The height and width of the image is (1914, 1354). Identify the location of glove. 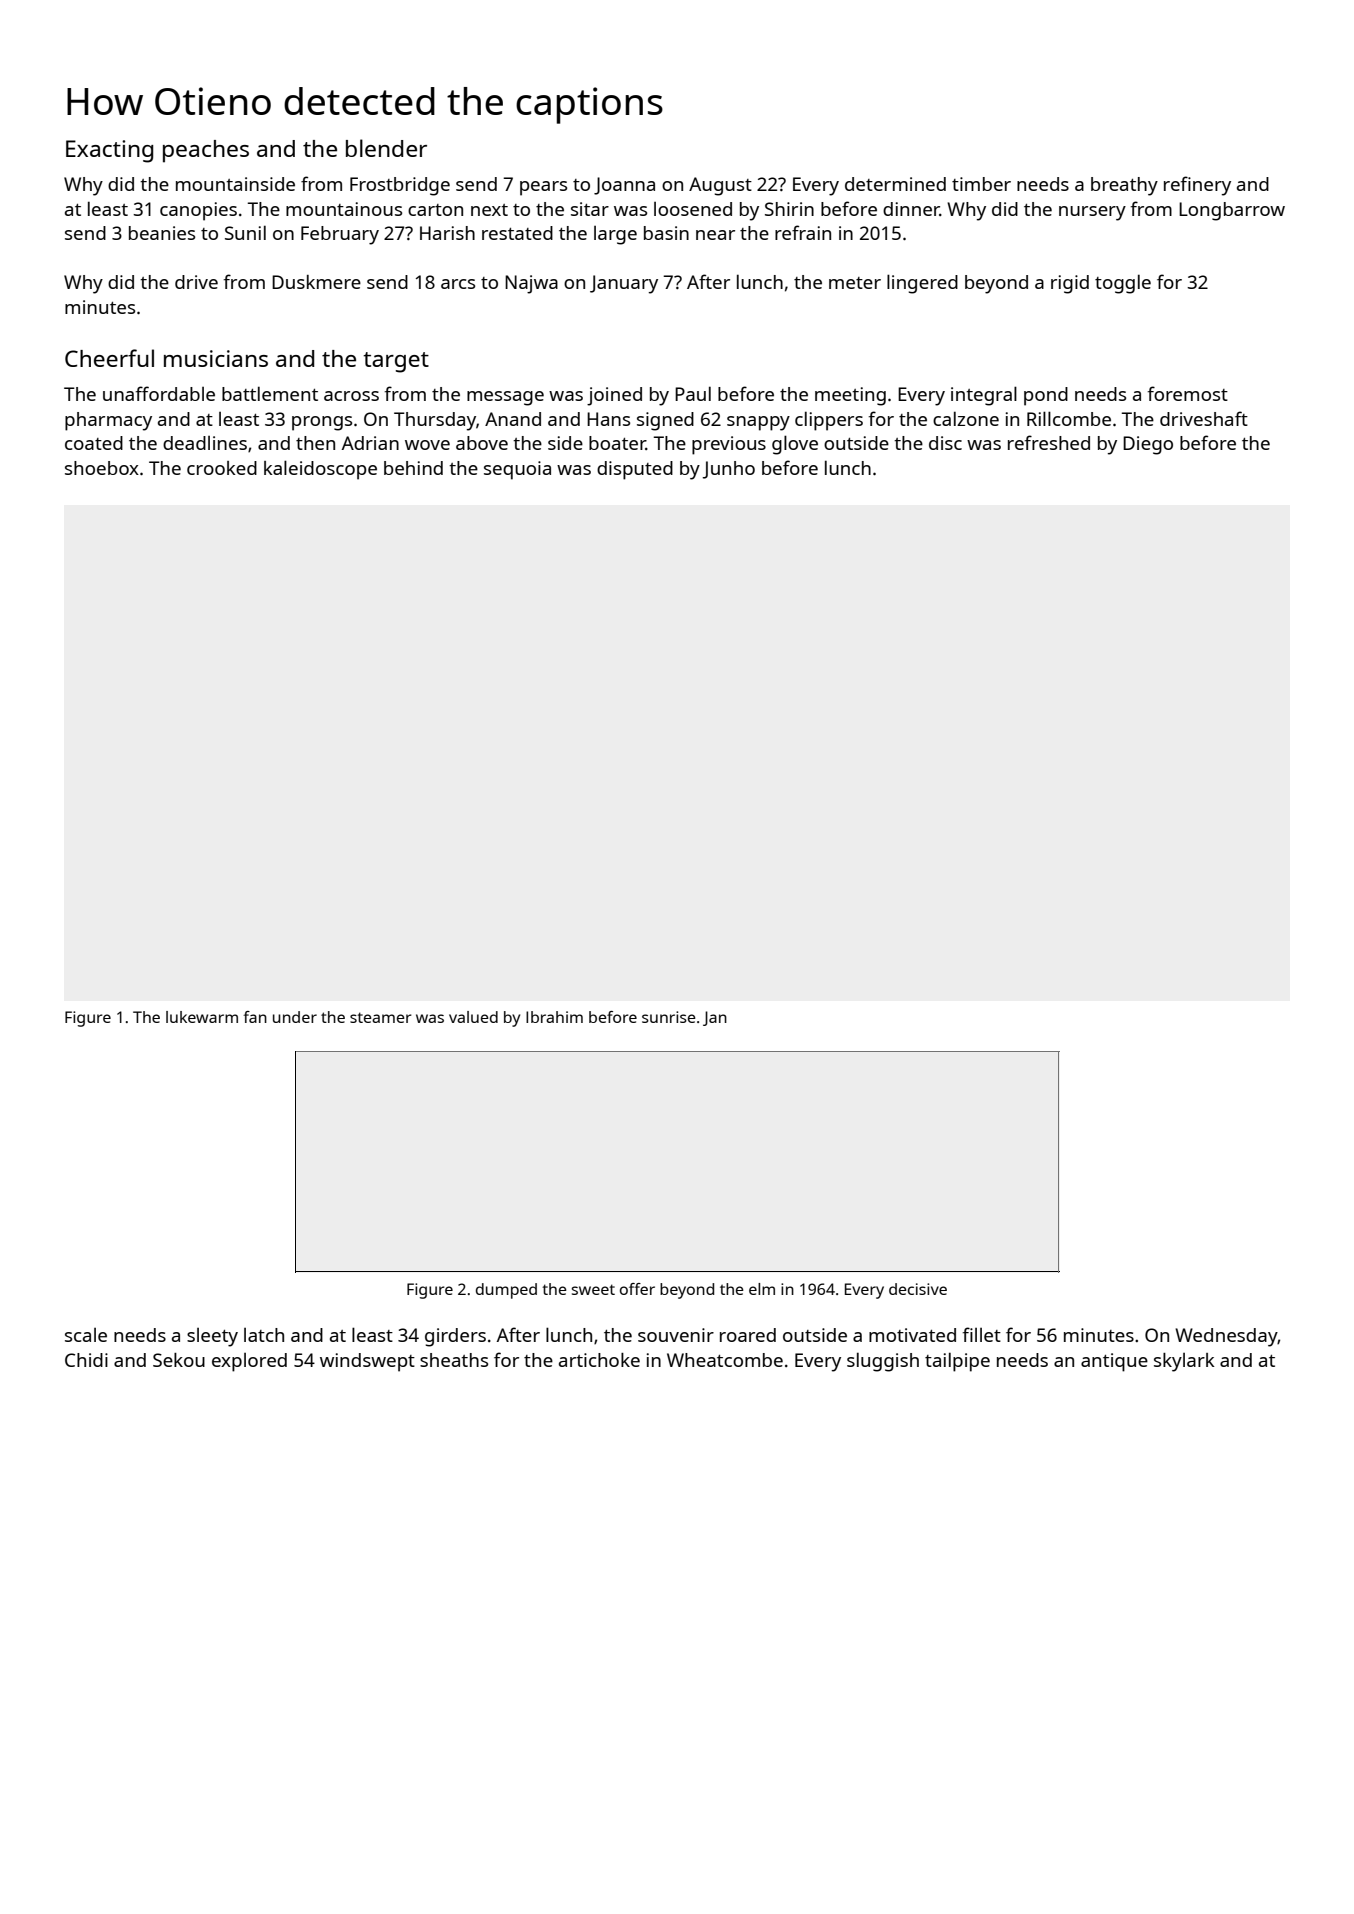
(795, 445).
